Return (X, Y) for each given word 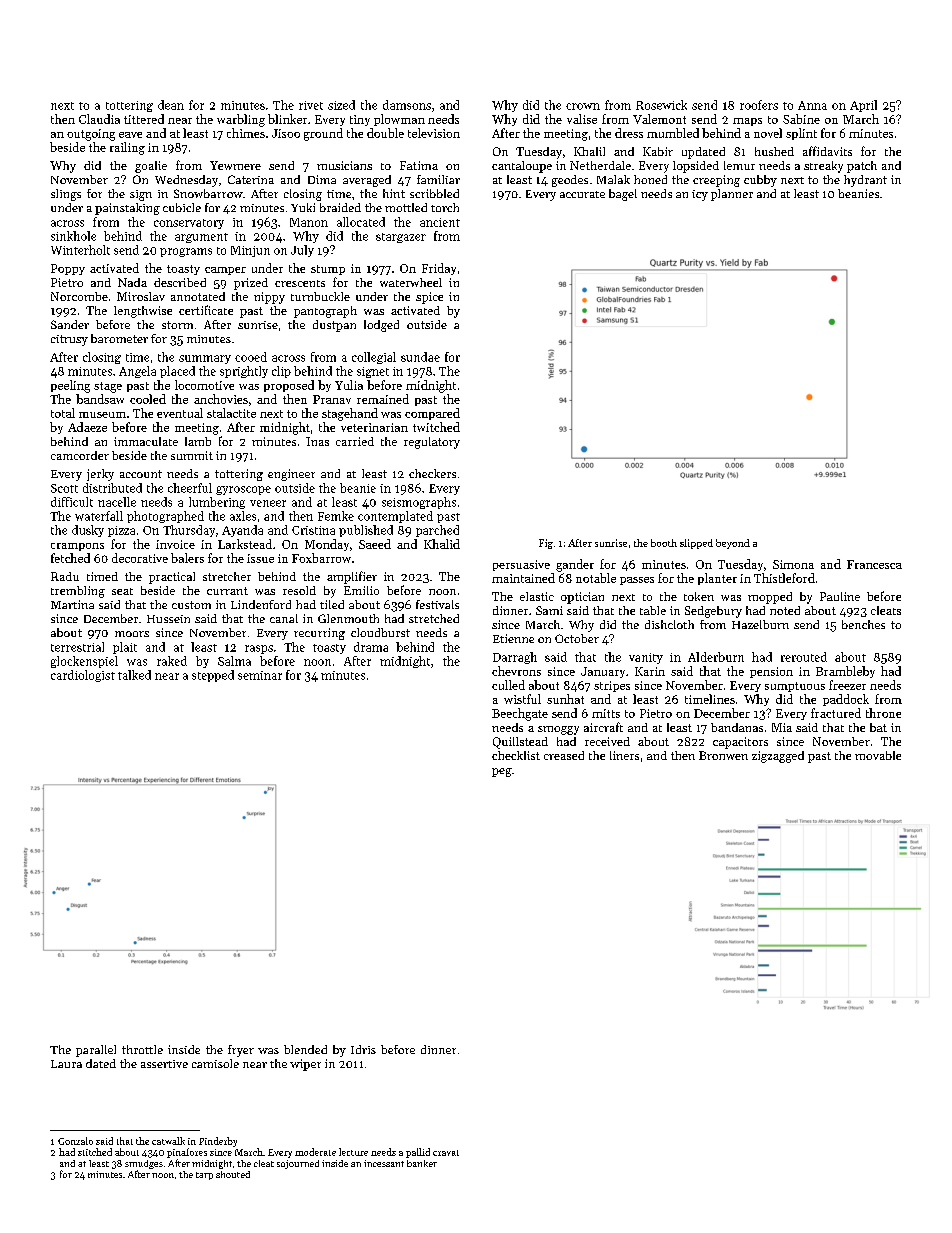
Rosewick (661, 105)
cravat (446, 1153)
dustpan (334, 326)
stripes (612, 686)
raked (172, 661)
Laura (66, 1064)
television (434, 133)
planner (732, 195)
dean (171, 105)
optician (582, 598)
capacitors (740, 743)
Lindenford (261, 604)
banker (422, 1163)
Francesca (874, 564)
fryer (241, 1051)
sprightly (244, 372)
